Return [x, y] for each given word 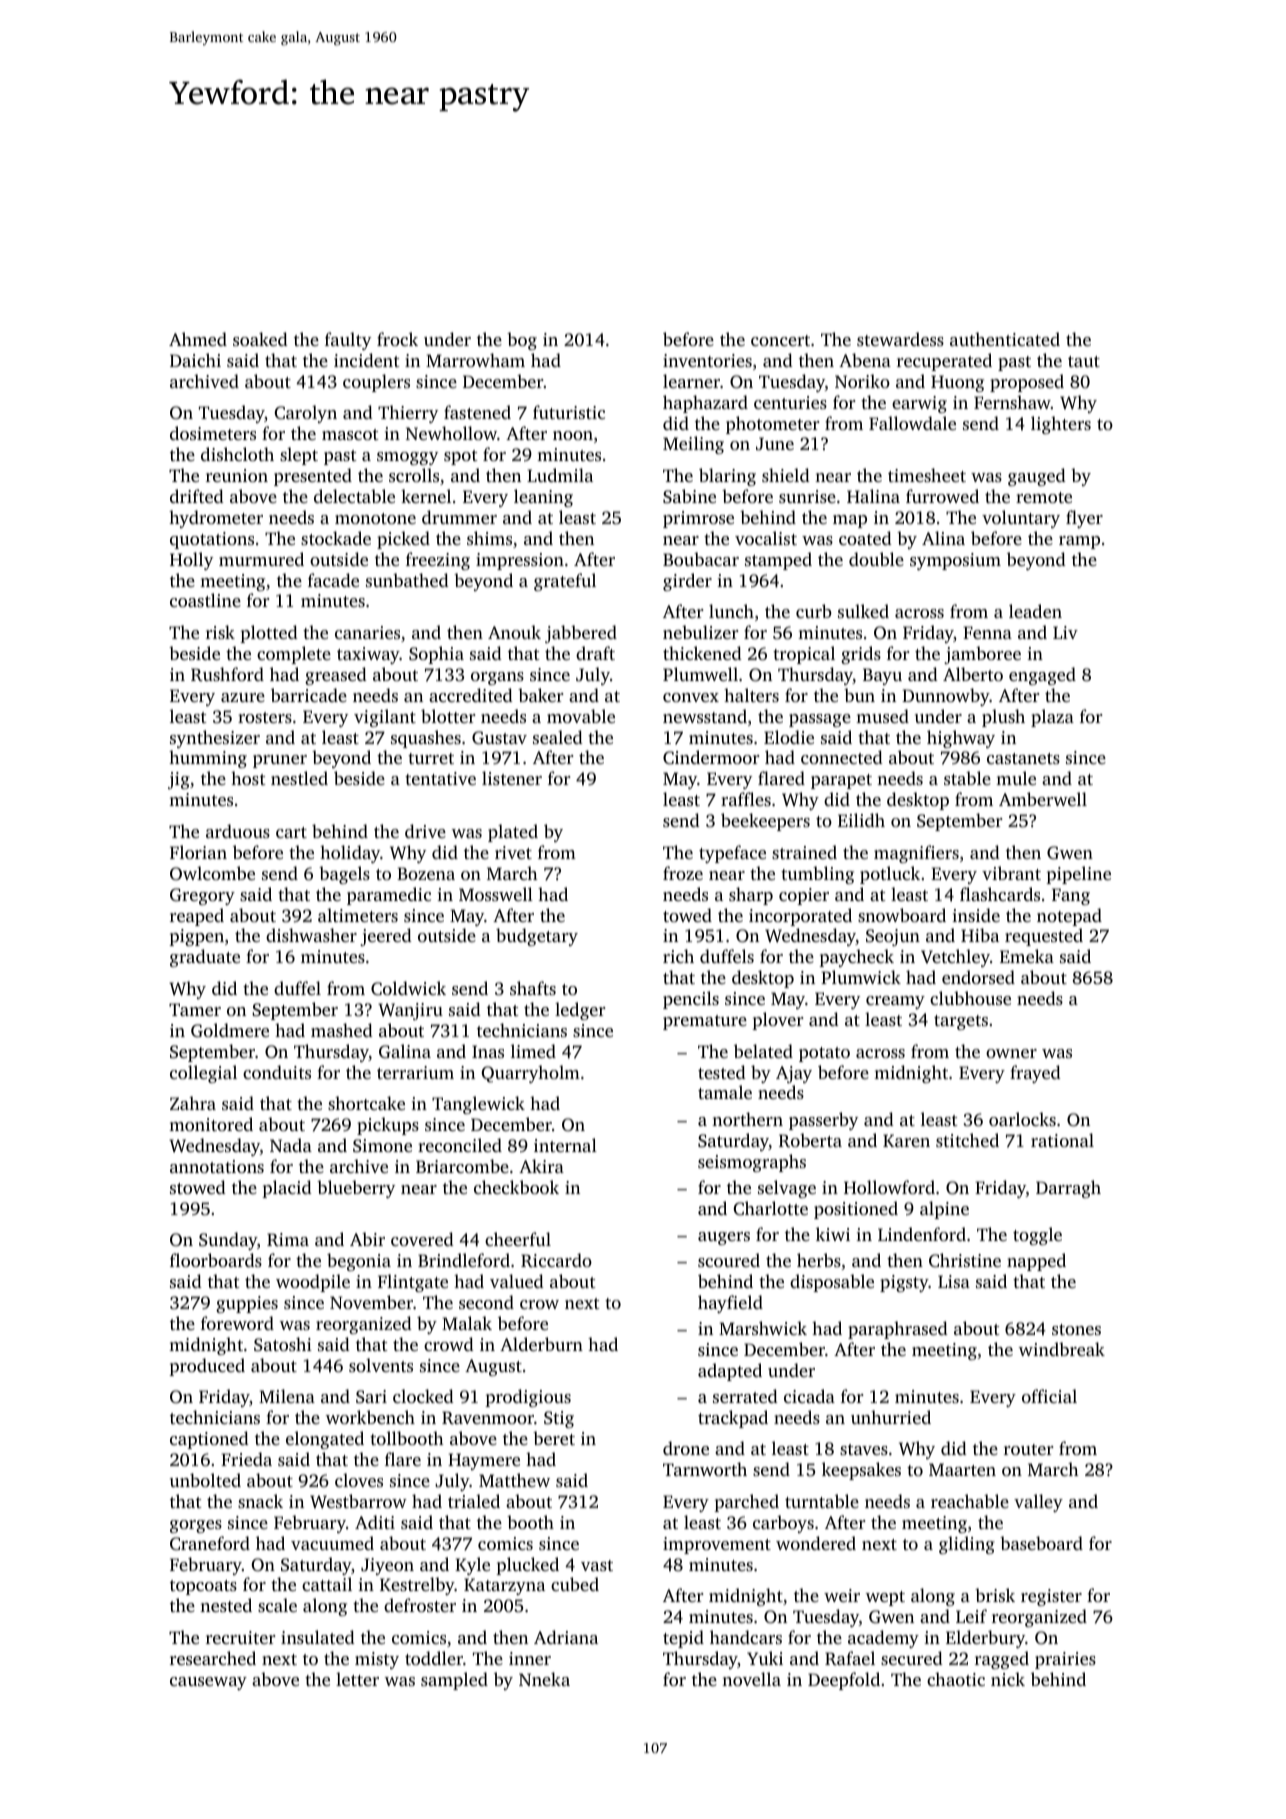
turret [431, 758]
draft [595, 653]
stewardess [900, 339]
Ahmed [198, 339]
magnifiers [916, 854]
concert [780, 340]
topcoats [203, 1587]
